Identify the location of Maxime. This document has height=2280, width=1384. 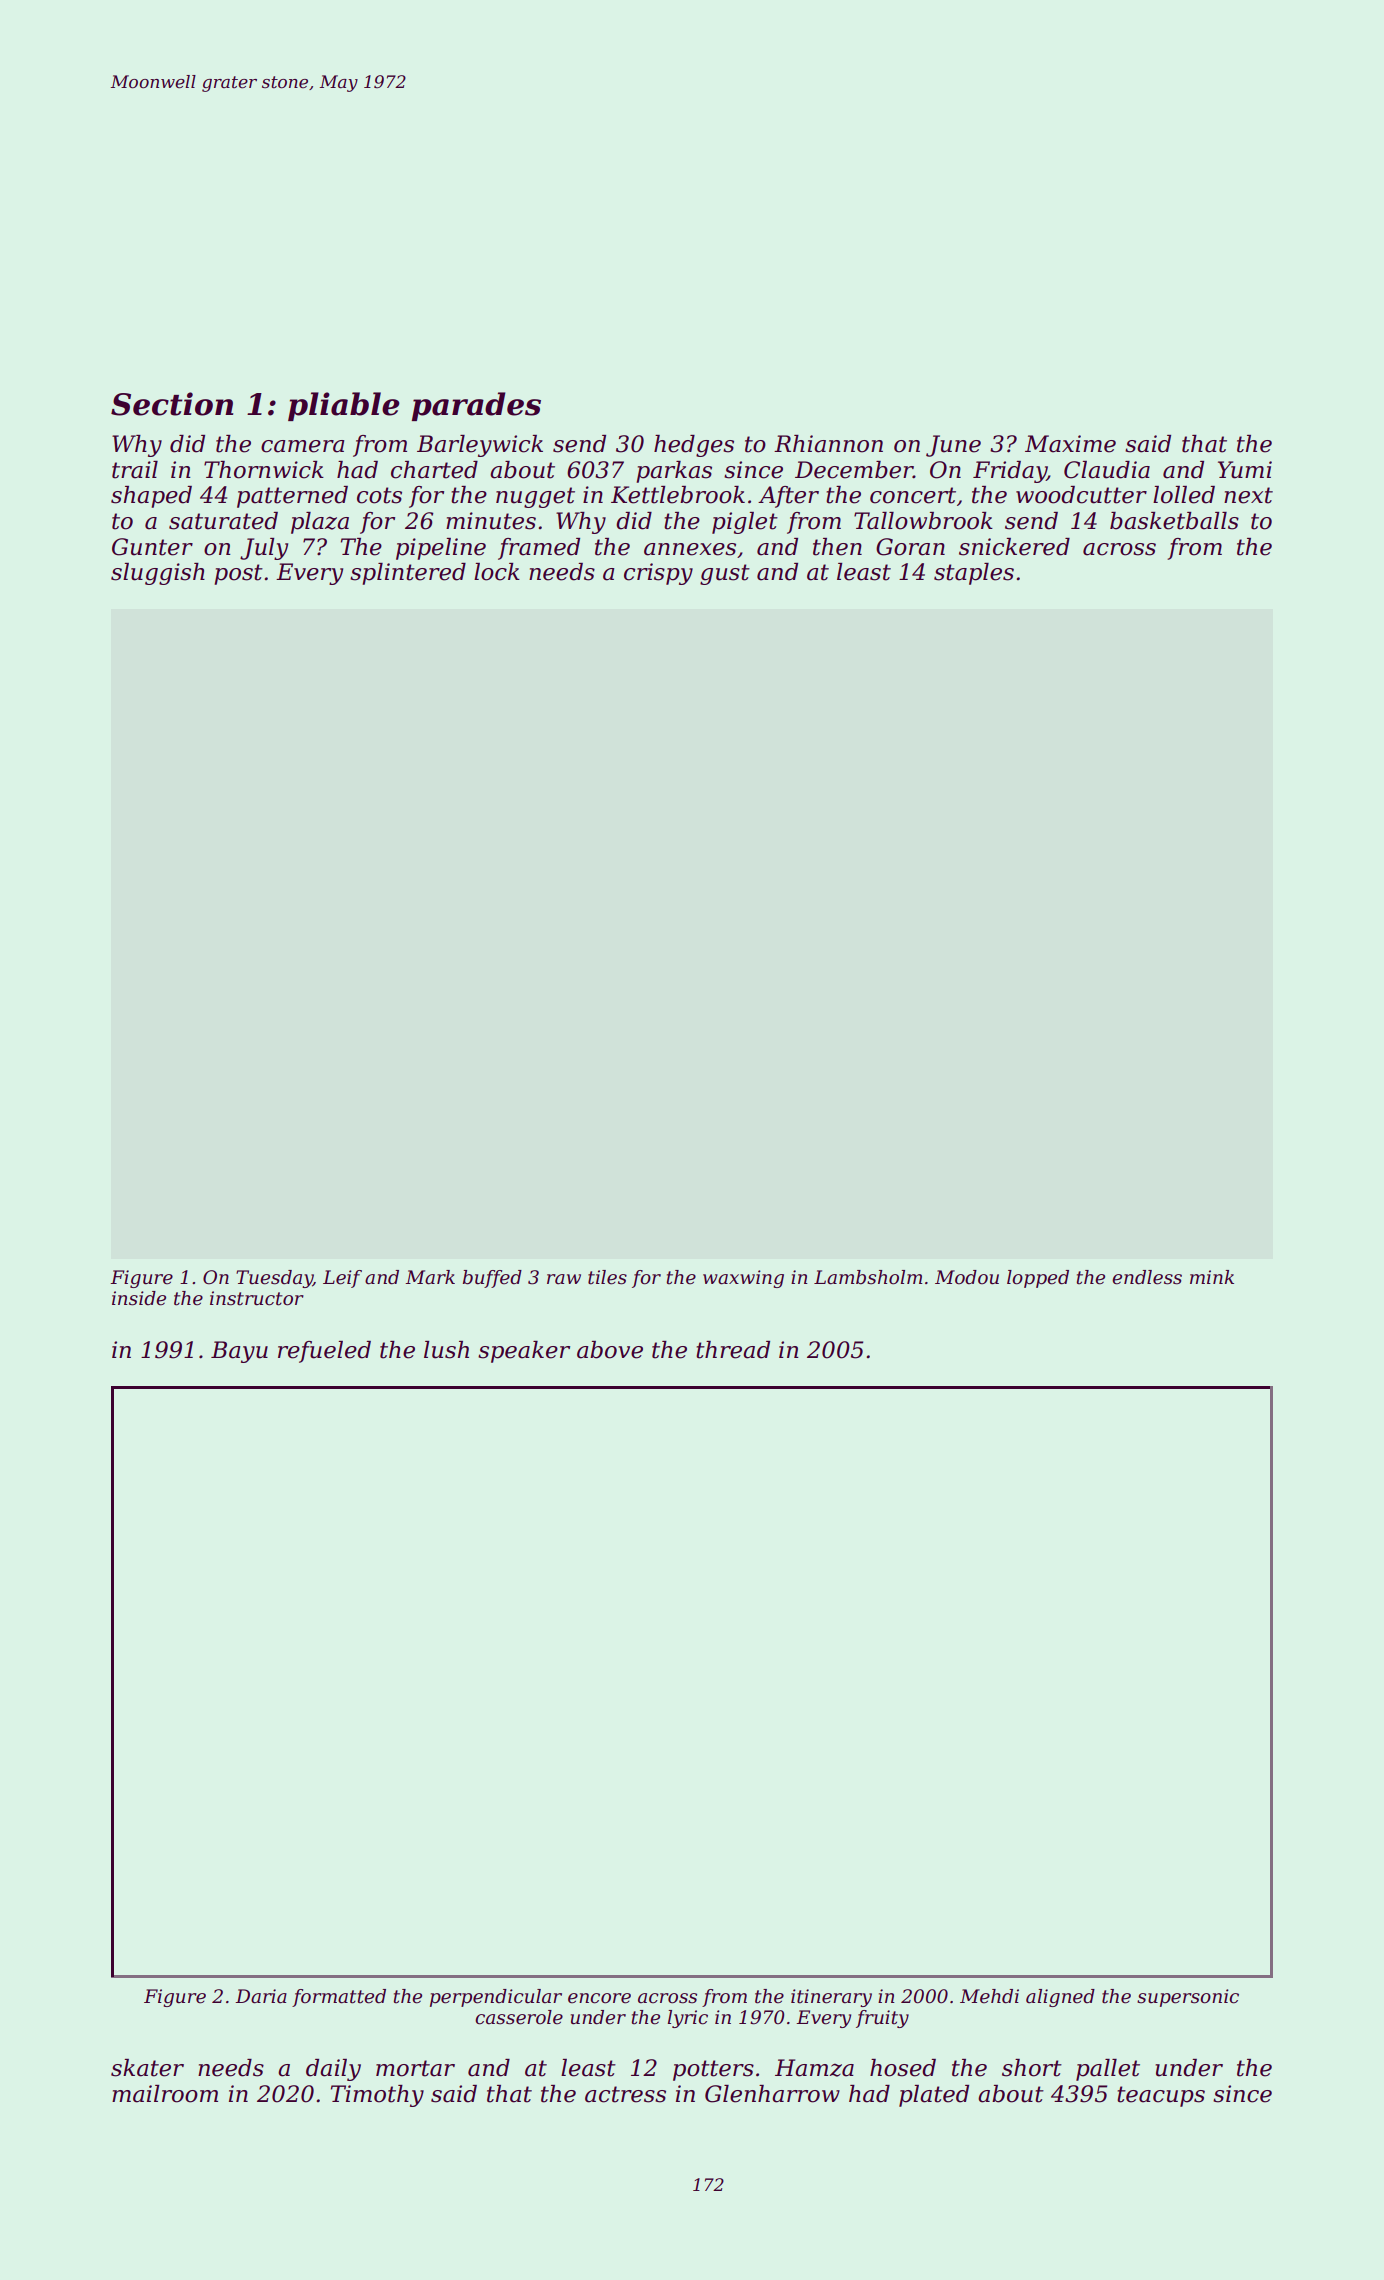
(1070, 444).
